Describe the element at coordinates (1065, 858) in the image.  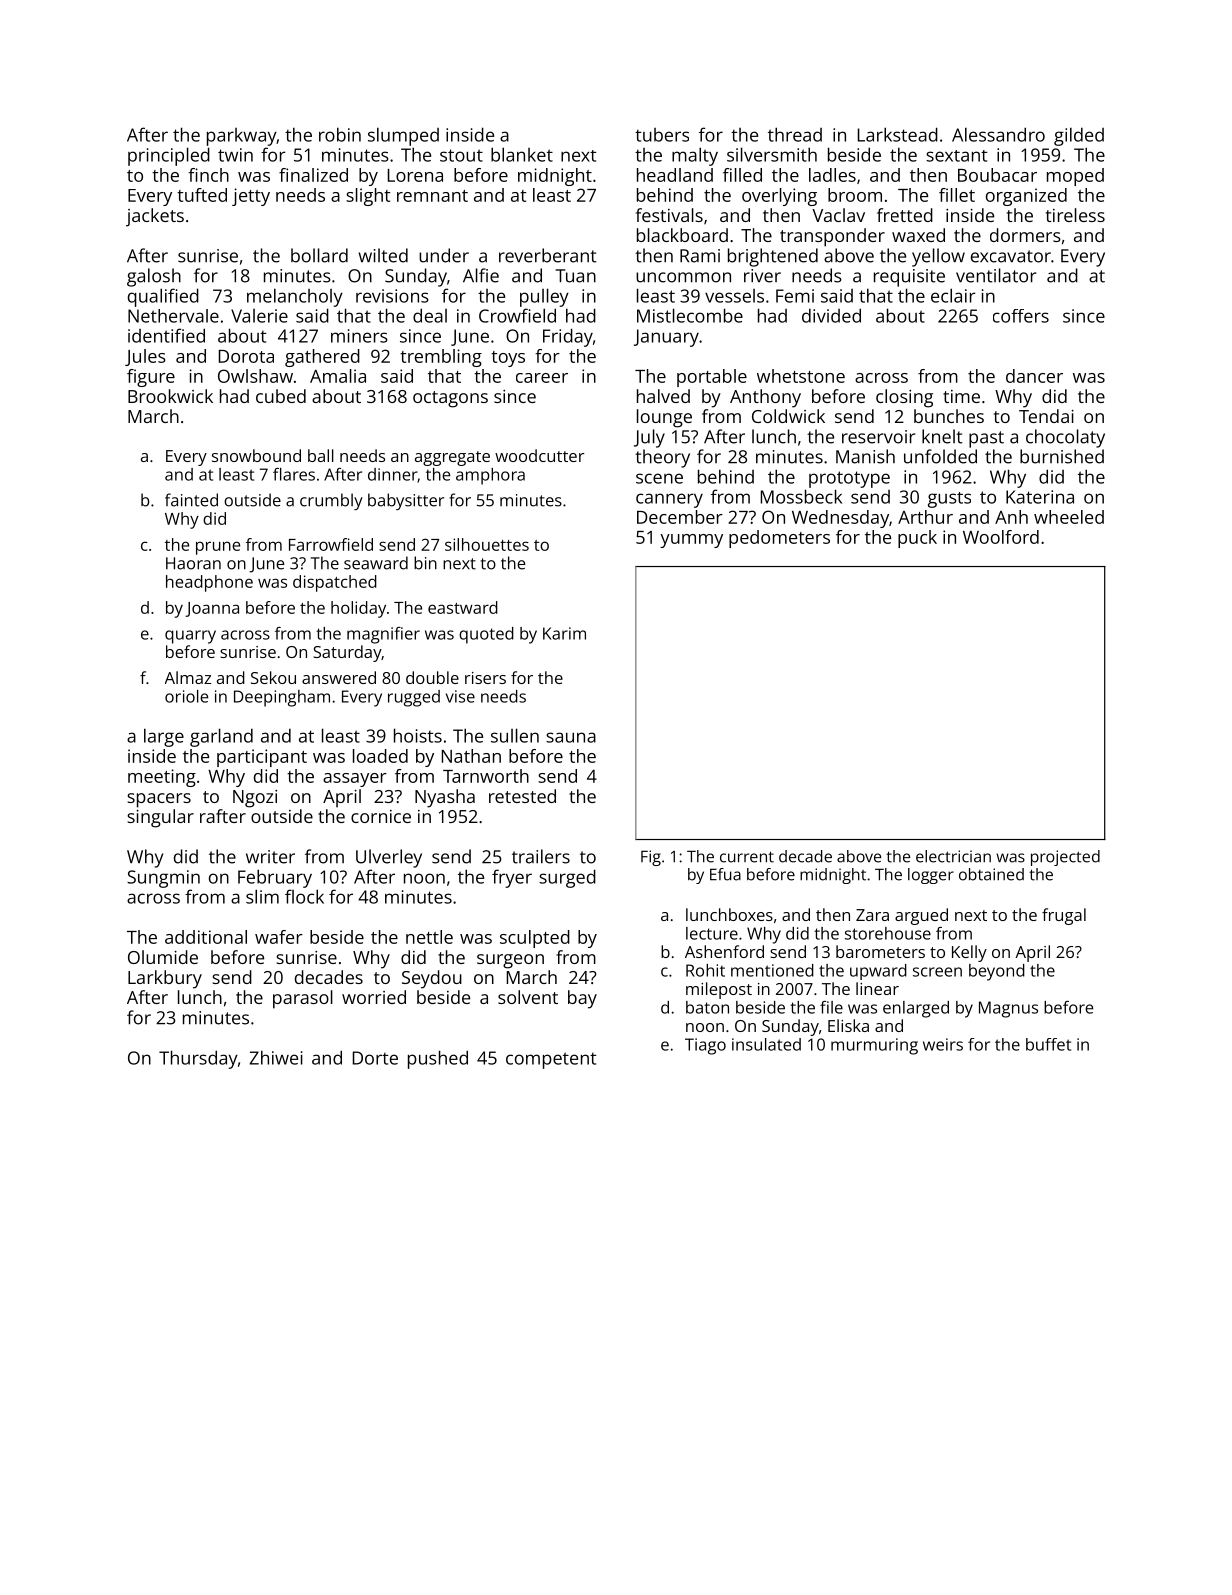
I see `projected` at that location.
